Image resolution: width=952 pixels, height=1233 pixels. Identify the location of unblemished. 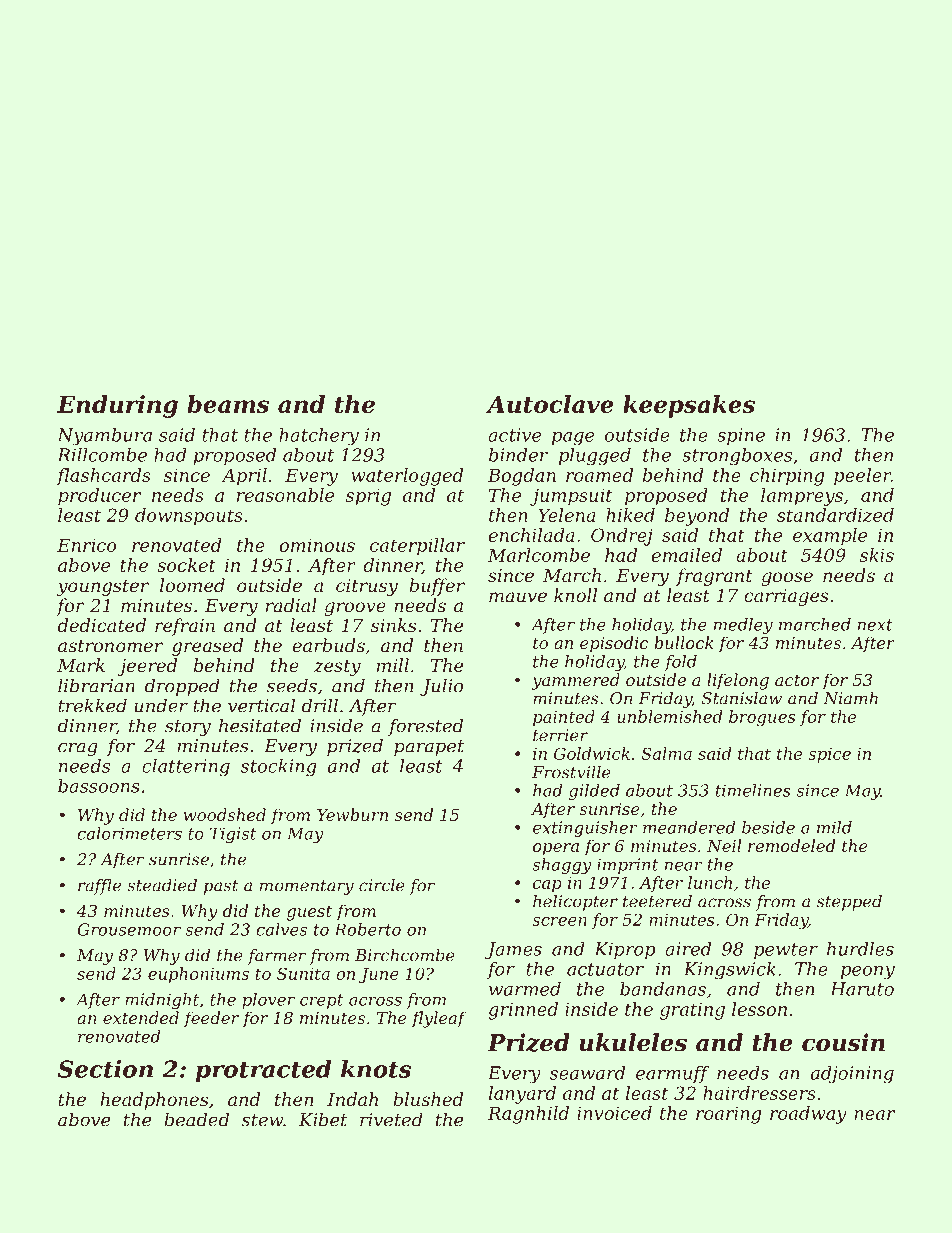
(669, 716).
